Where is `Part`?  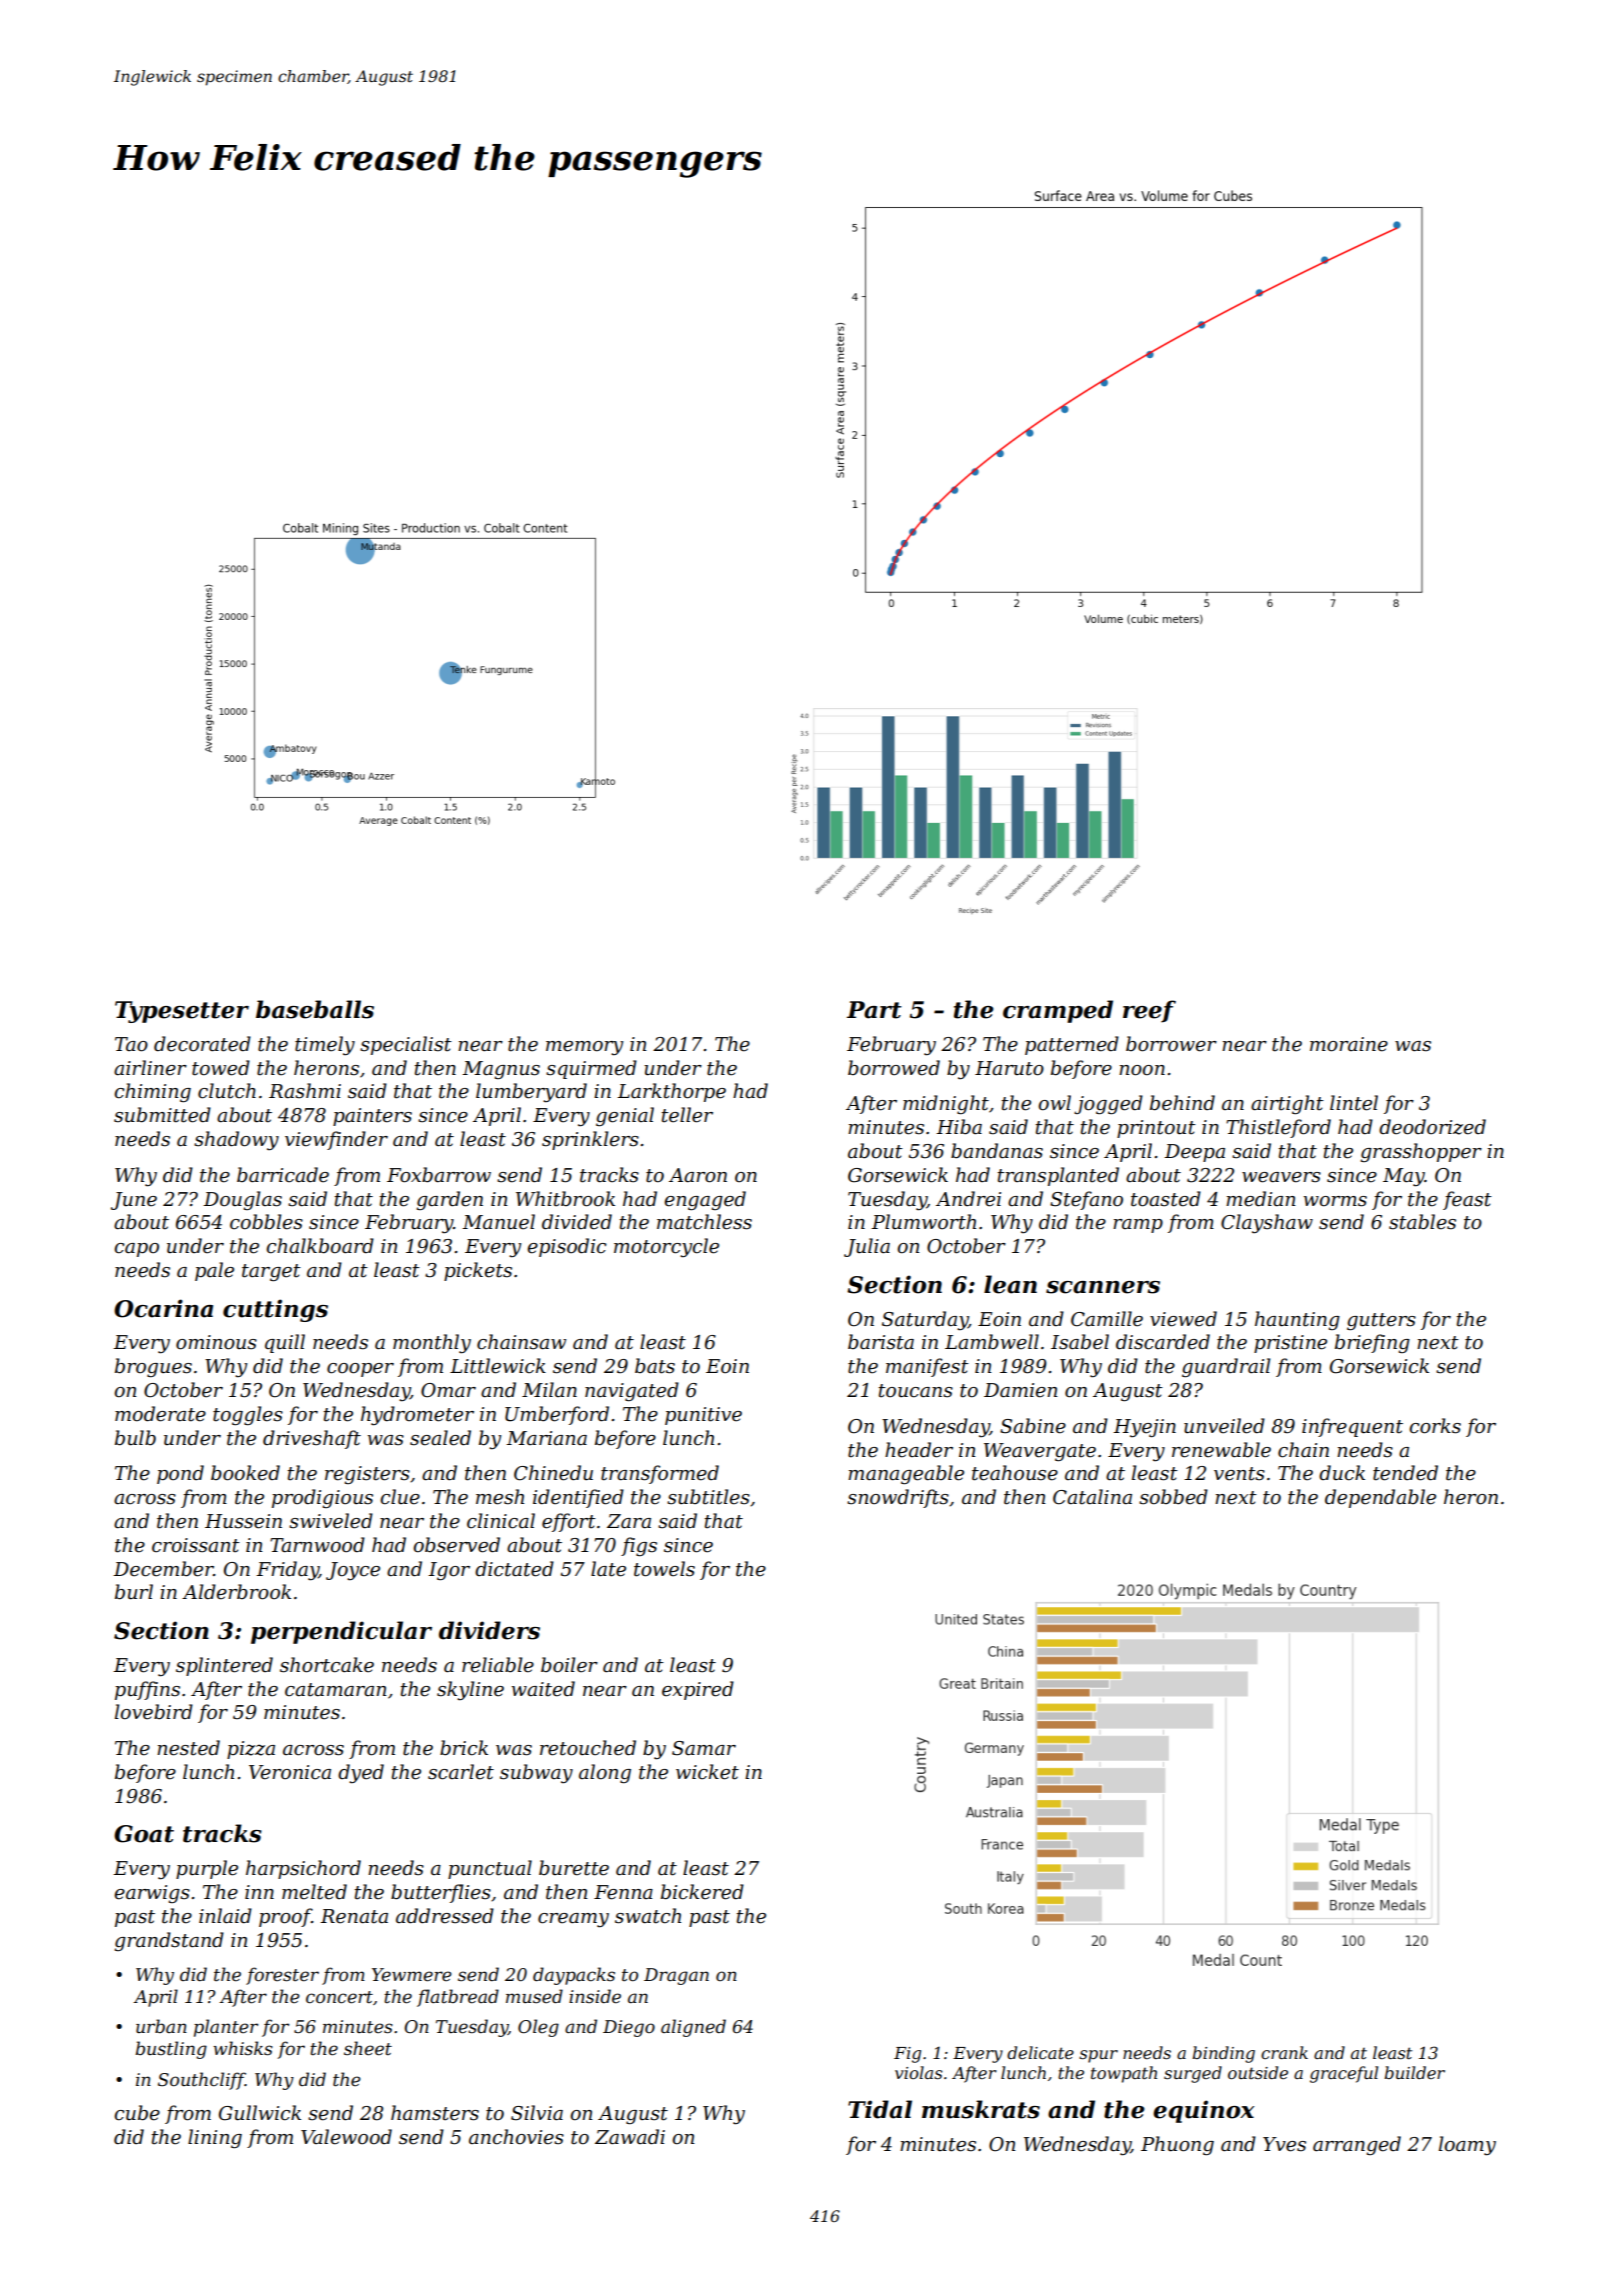
Part is located at coordinates (874, 1010).
